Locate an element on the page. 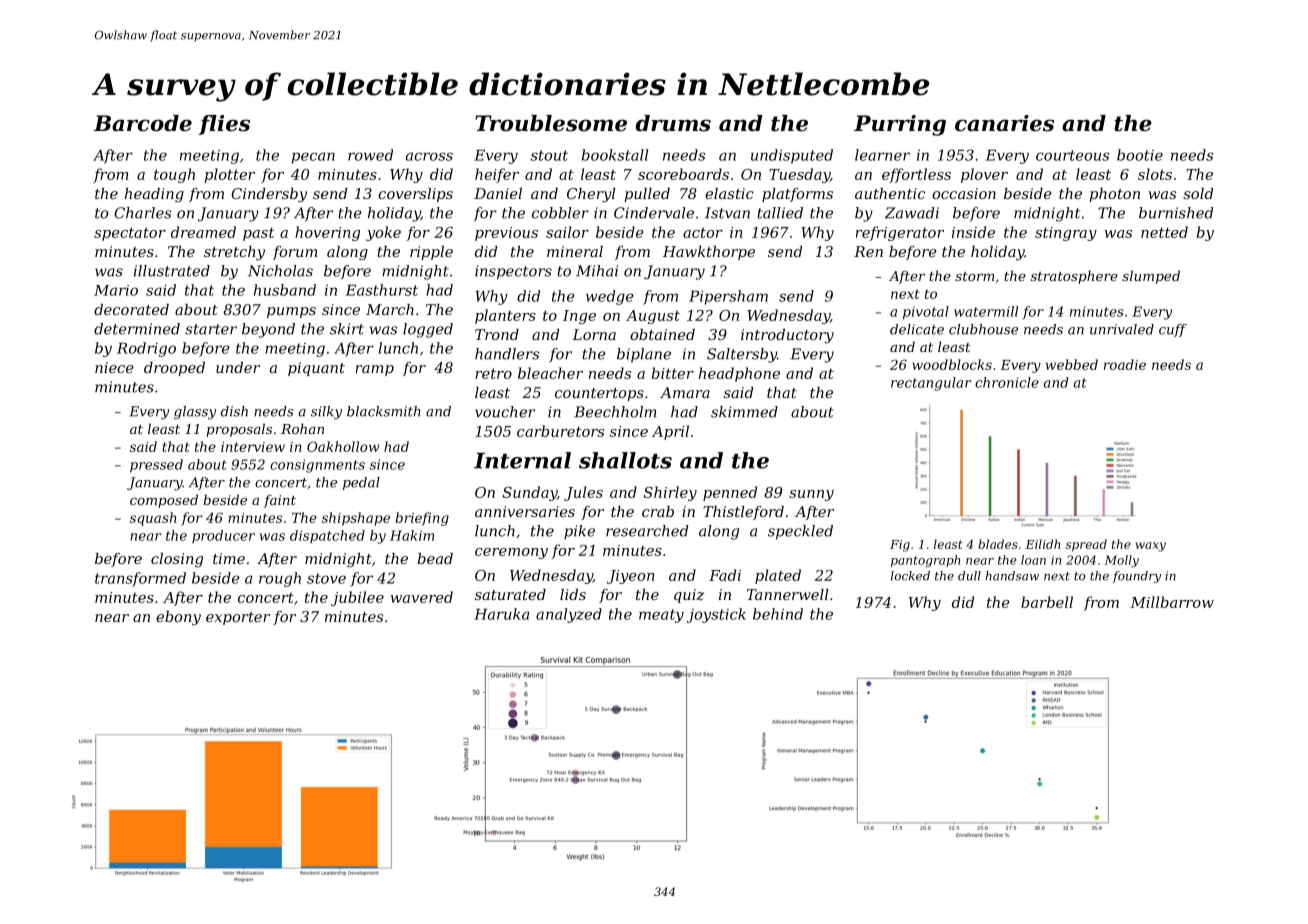 Image resolution: width=1308 pixels, height=924 pixels. tough is located at coordinates (174, 175).
